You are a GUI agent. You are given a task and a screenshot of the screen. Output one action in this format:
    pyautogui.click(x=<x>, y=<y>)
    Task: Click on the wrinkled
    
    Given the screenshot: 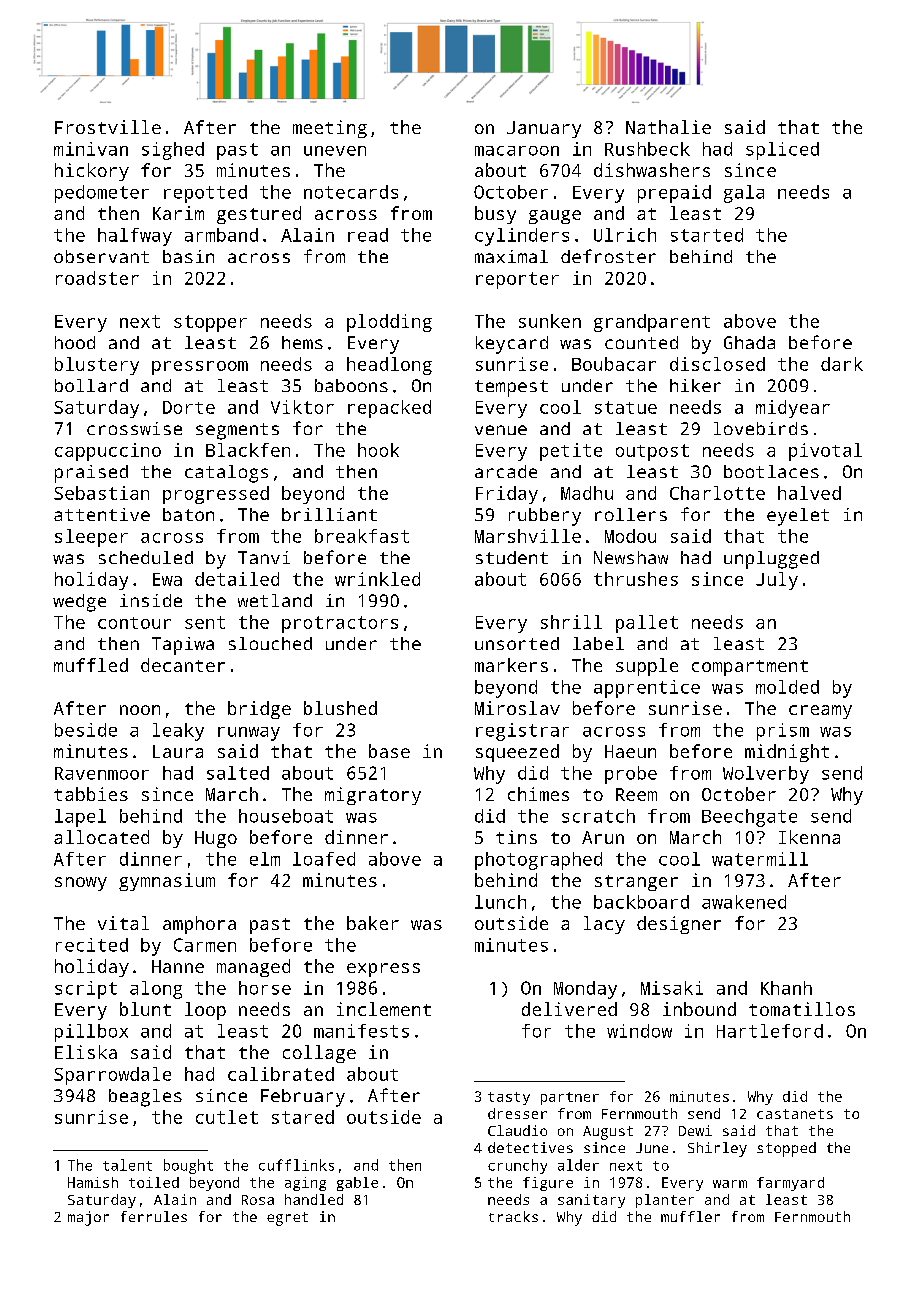 What is the action you would take?
    pyautogui.click(x=377, y=579)
